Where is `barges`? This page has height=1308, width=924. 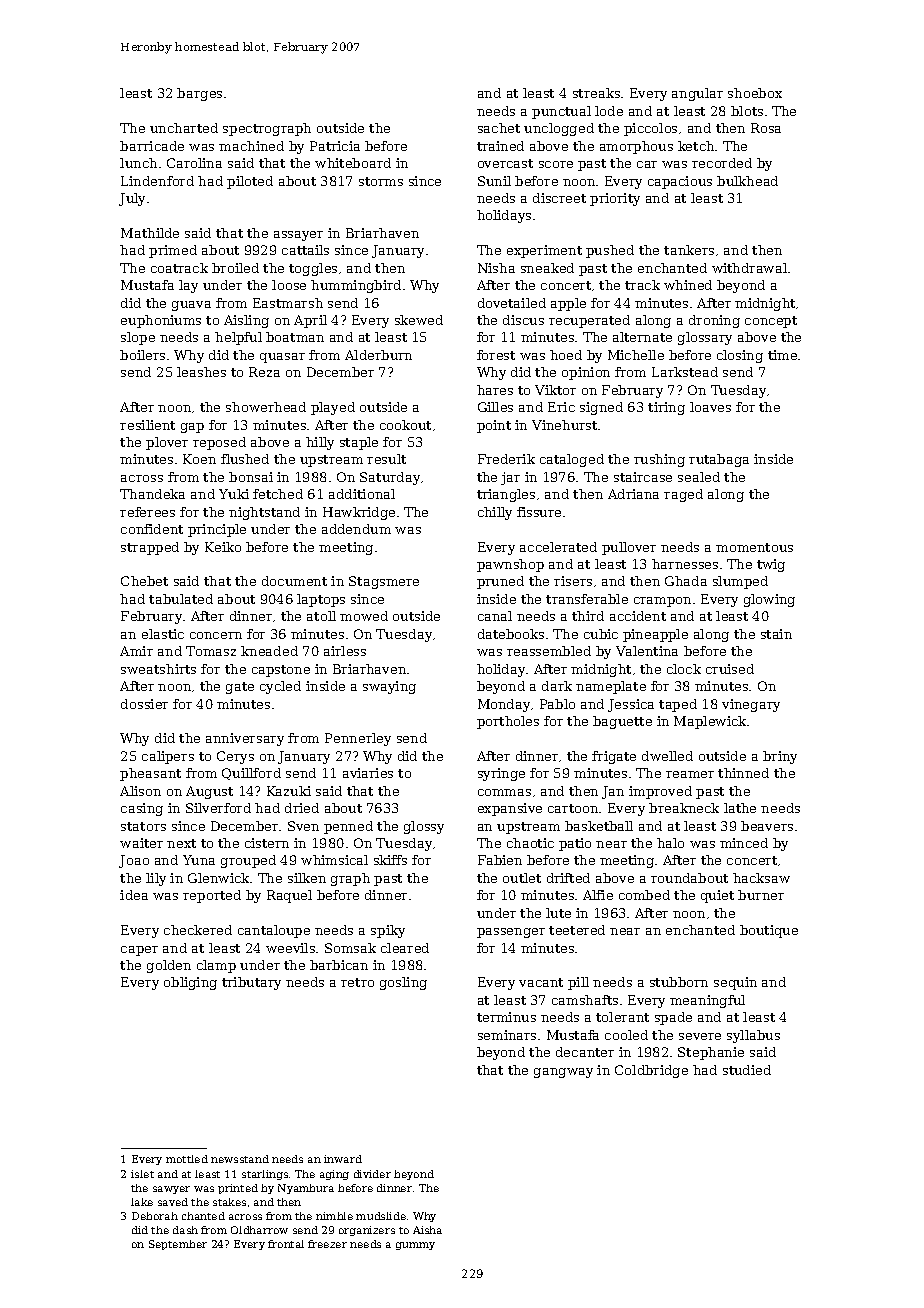 barges is located at coordinates (199, 94).
